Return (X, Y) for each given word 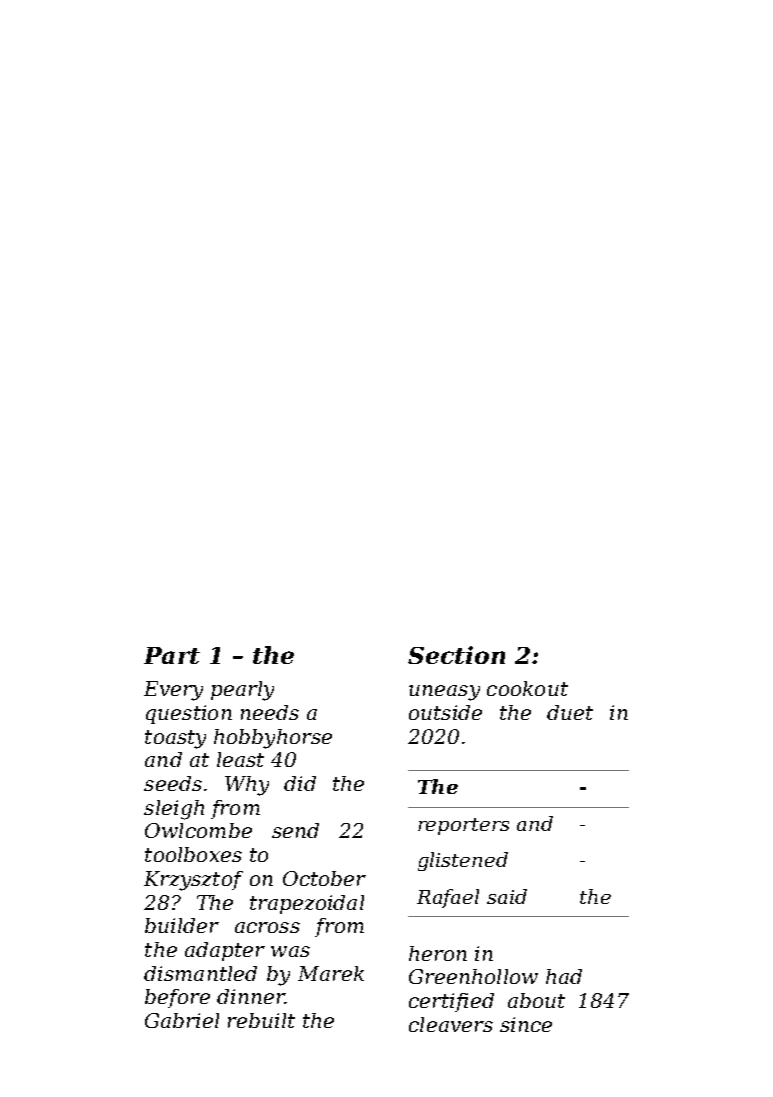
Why (247, 786)
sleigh (174, 810)
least (240, 759)
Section (456, 655)
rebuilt (261, 1020)
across (267, 927)
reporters (463, 826)
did (300, 783)
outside (445, 712)
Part (172, 655)
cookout (527, 688)
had (564, 976)
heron (438, 953)
